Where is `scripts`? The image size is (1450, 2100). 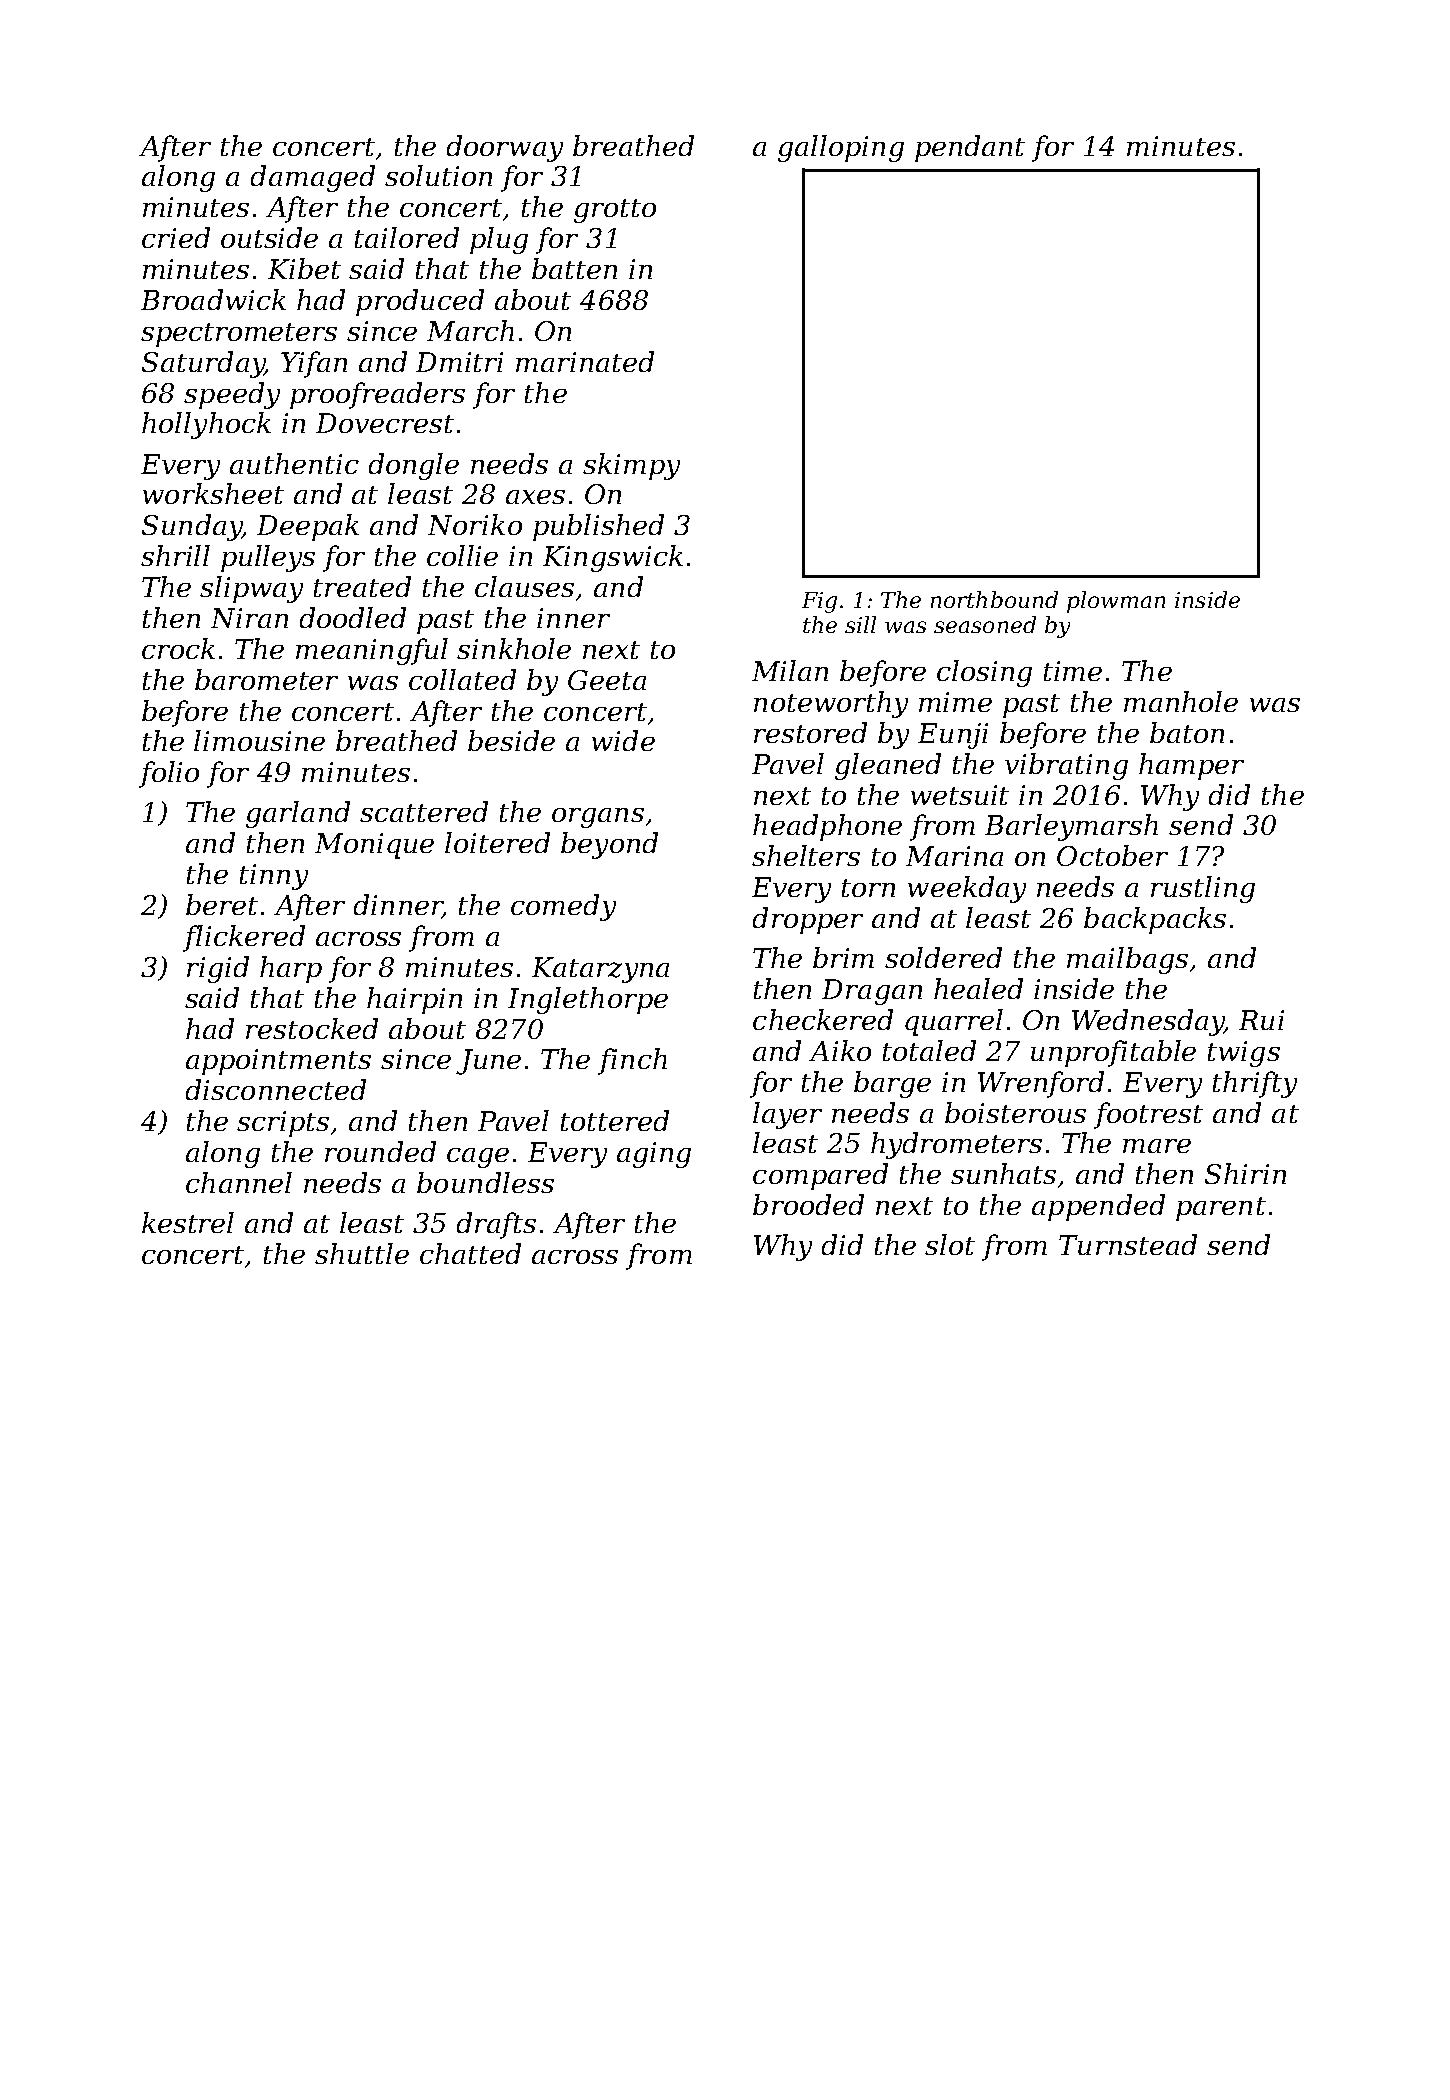 scripts is located at coordinates (283, 1124).
